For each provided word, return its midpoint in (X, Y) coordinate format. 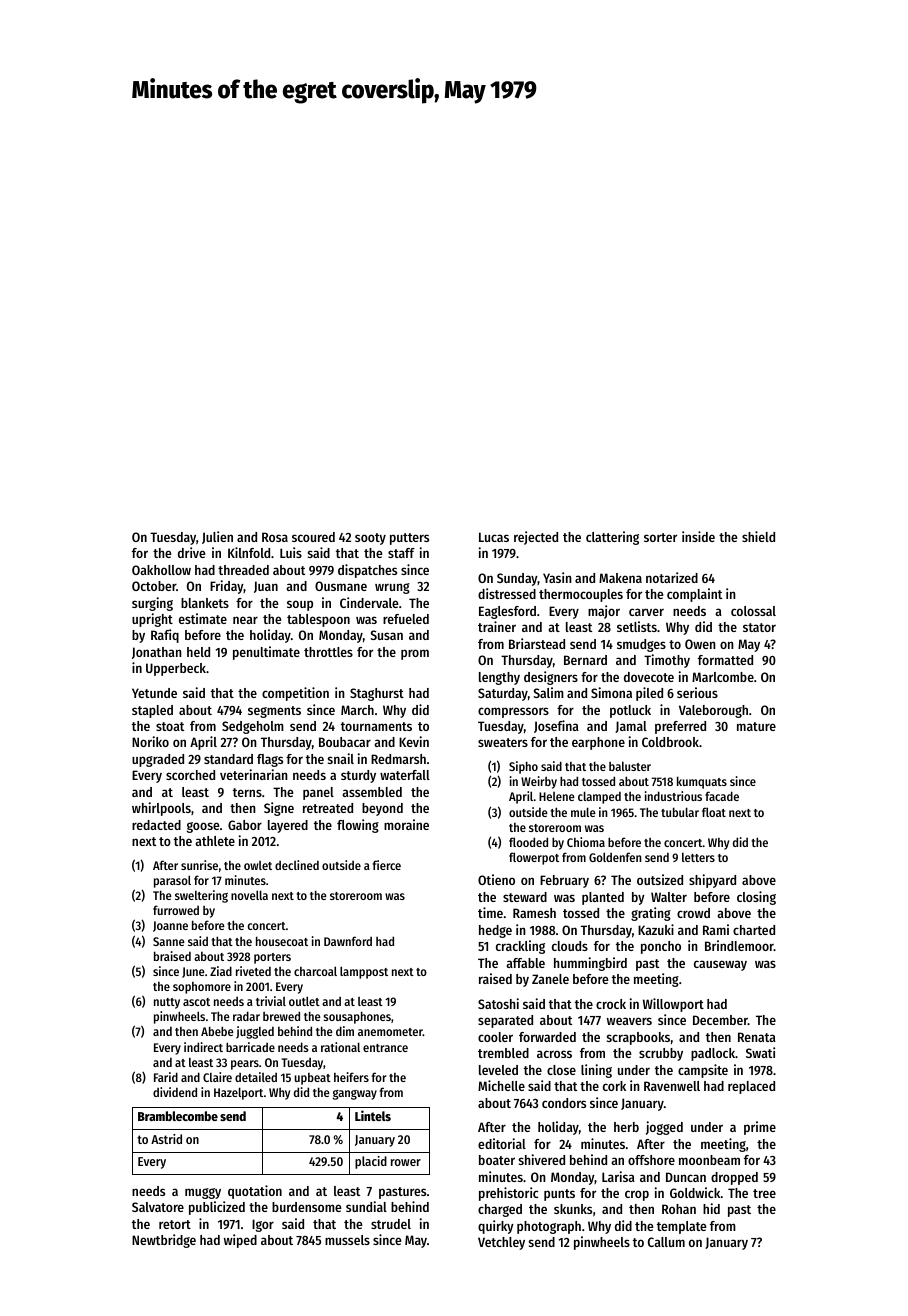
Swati (760, 1052)
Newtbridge (164, 1241)
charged (500, 1210)
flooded (528, 842)
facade (722, 796)
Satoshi (498, 1003)
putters (409, 539)
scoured (313, 537)
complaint (694, 595)
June (193, 972)
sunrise (199, 865)
